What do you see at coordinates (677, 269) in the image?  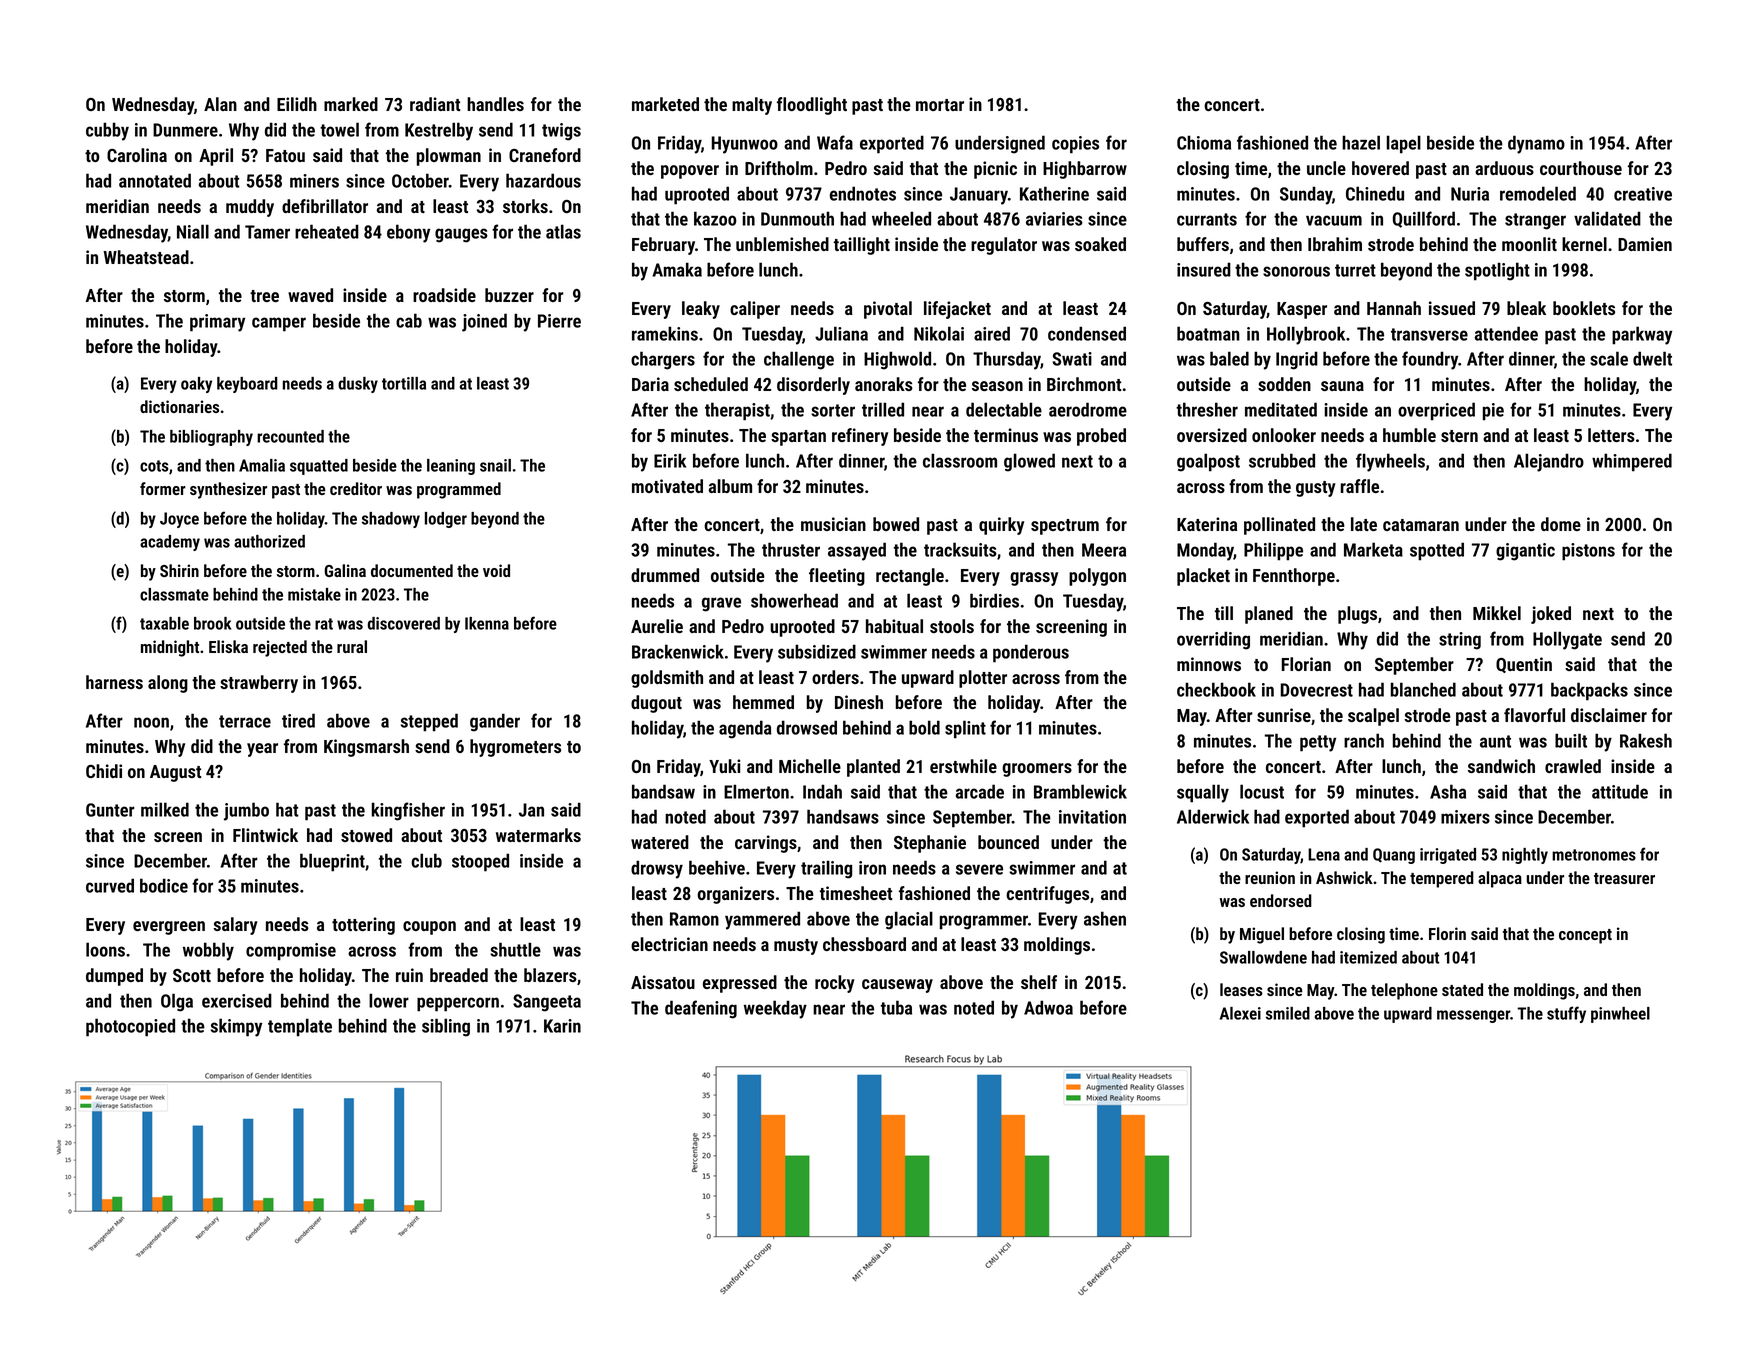 I see `Amaka` at bounding box center [677, 269].
